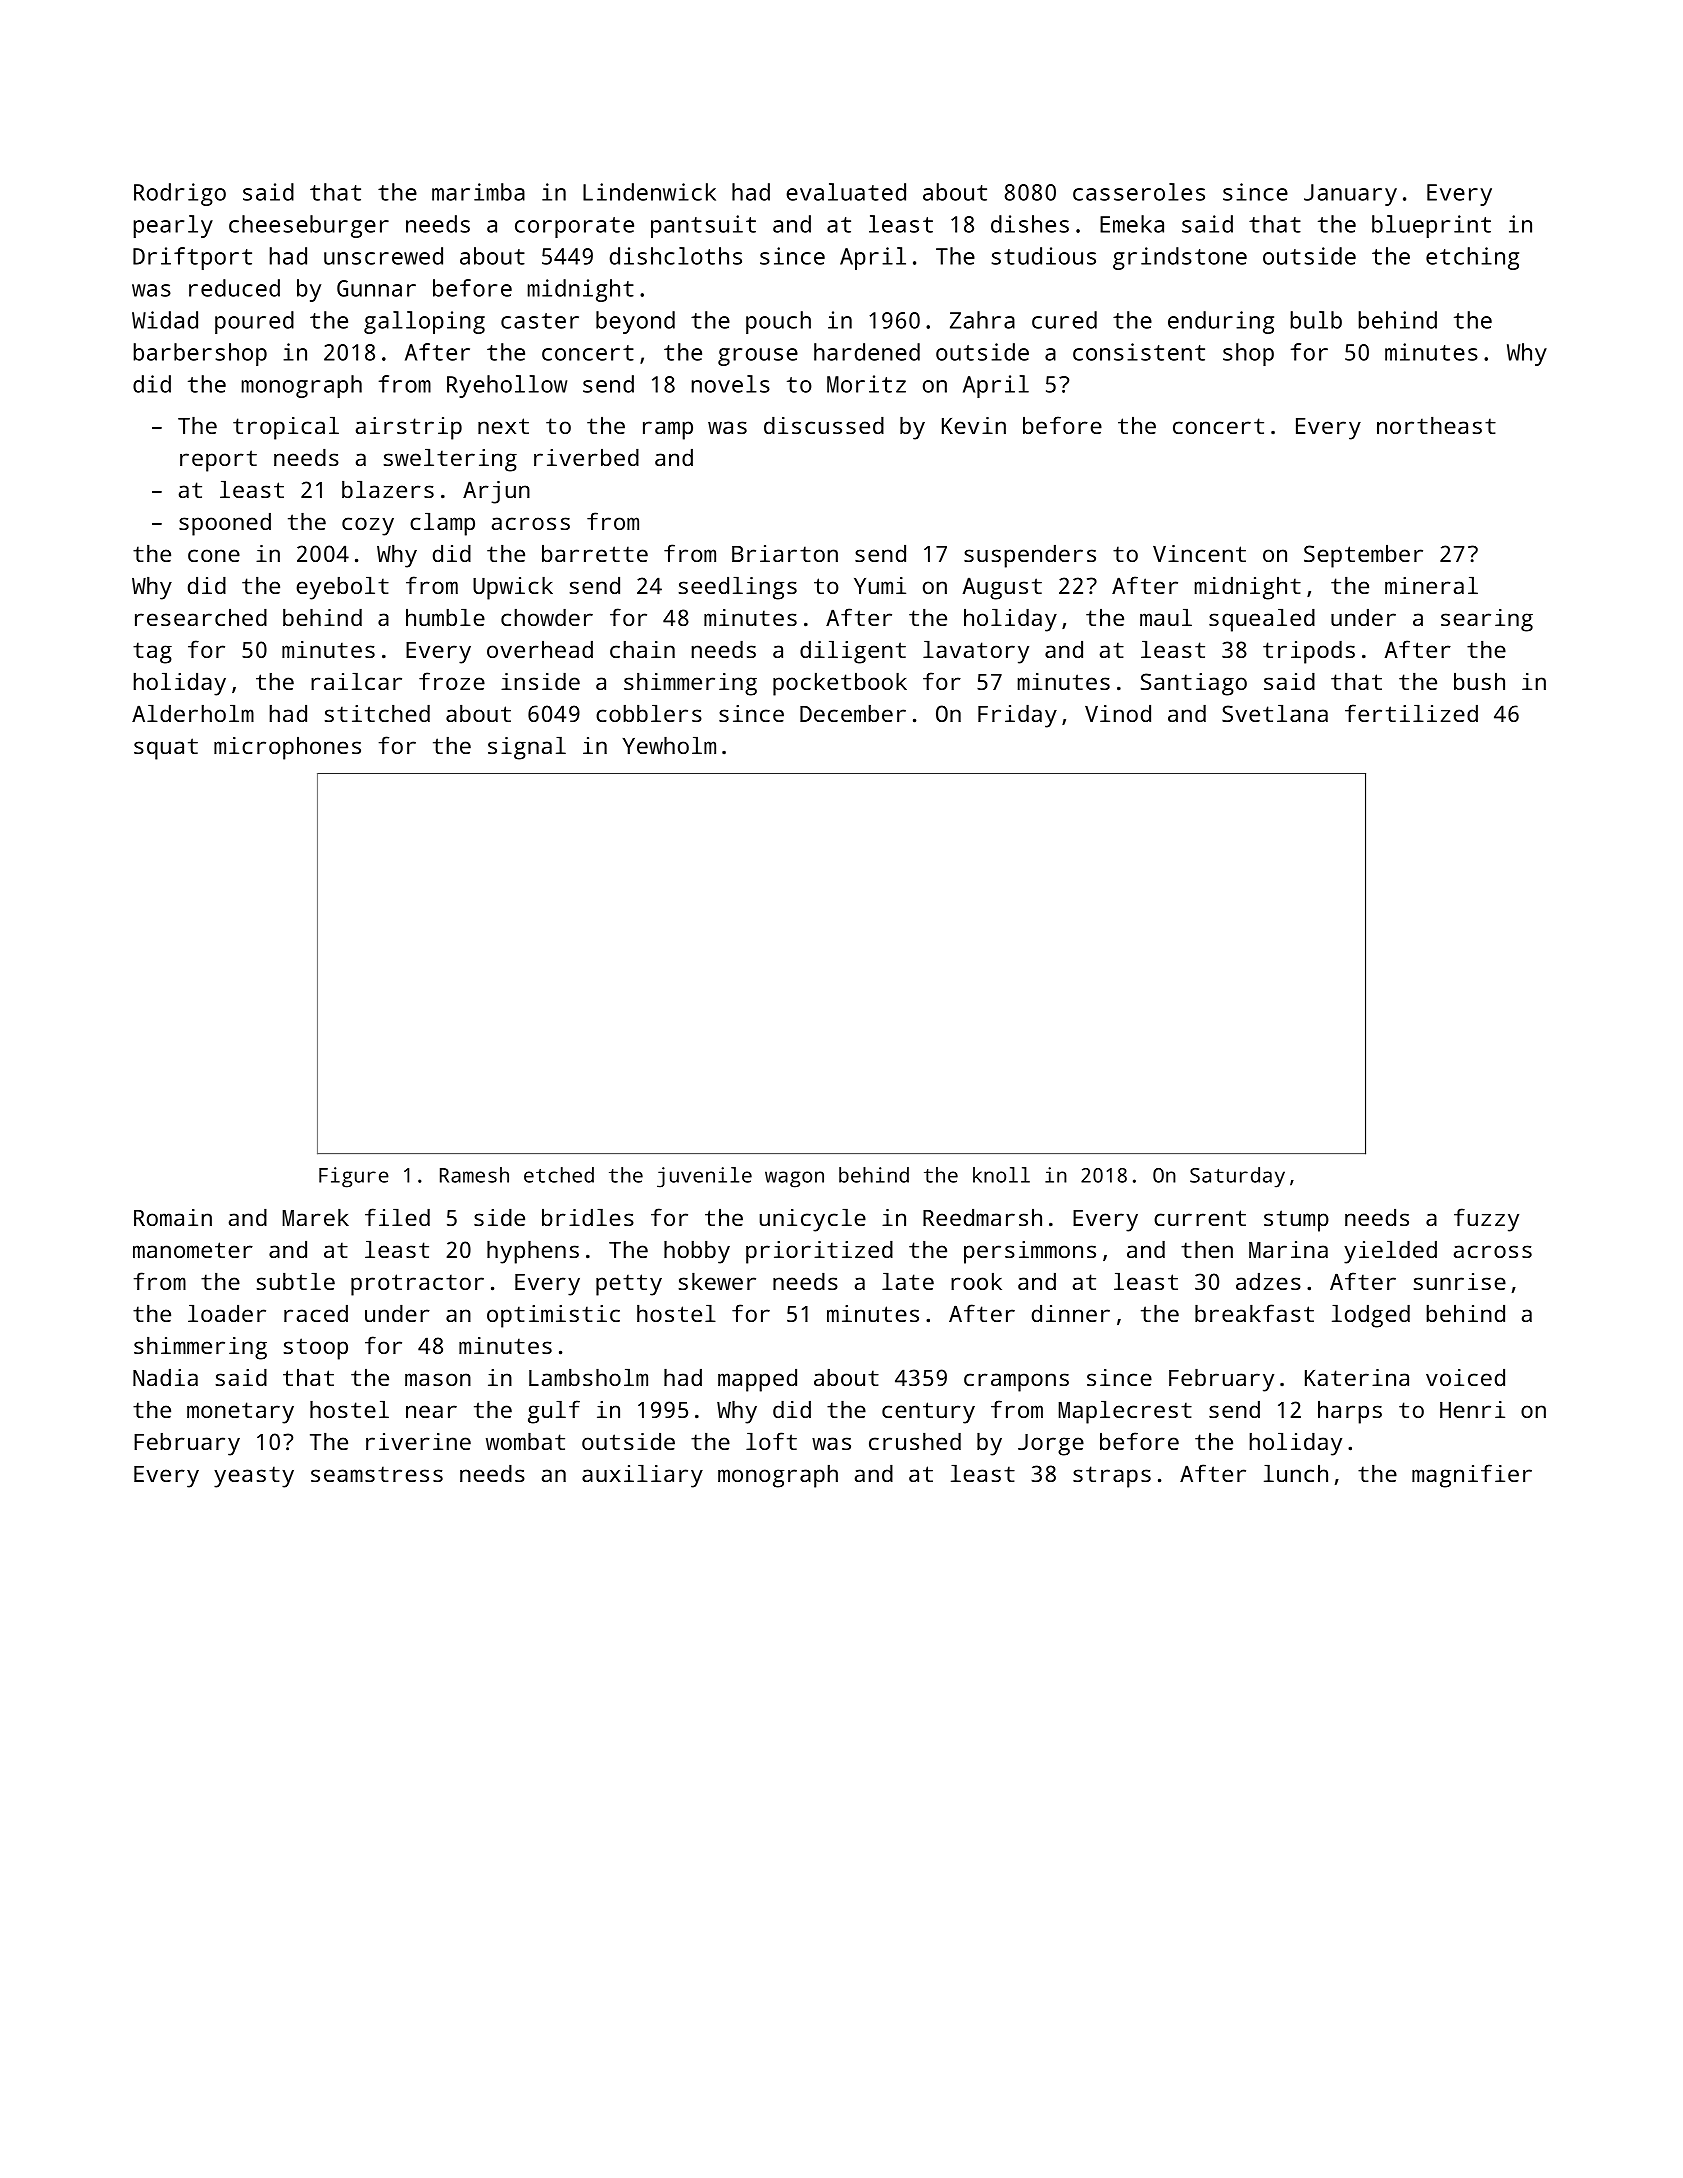 This screenshot has height=2178, width=1683. What do you see at coordinates (1017, 716) in the screenshot?
I see `Friday` at bounding box center [1017, 716].
